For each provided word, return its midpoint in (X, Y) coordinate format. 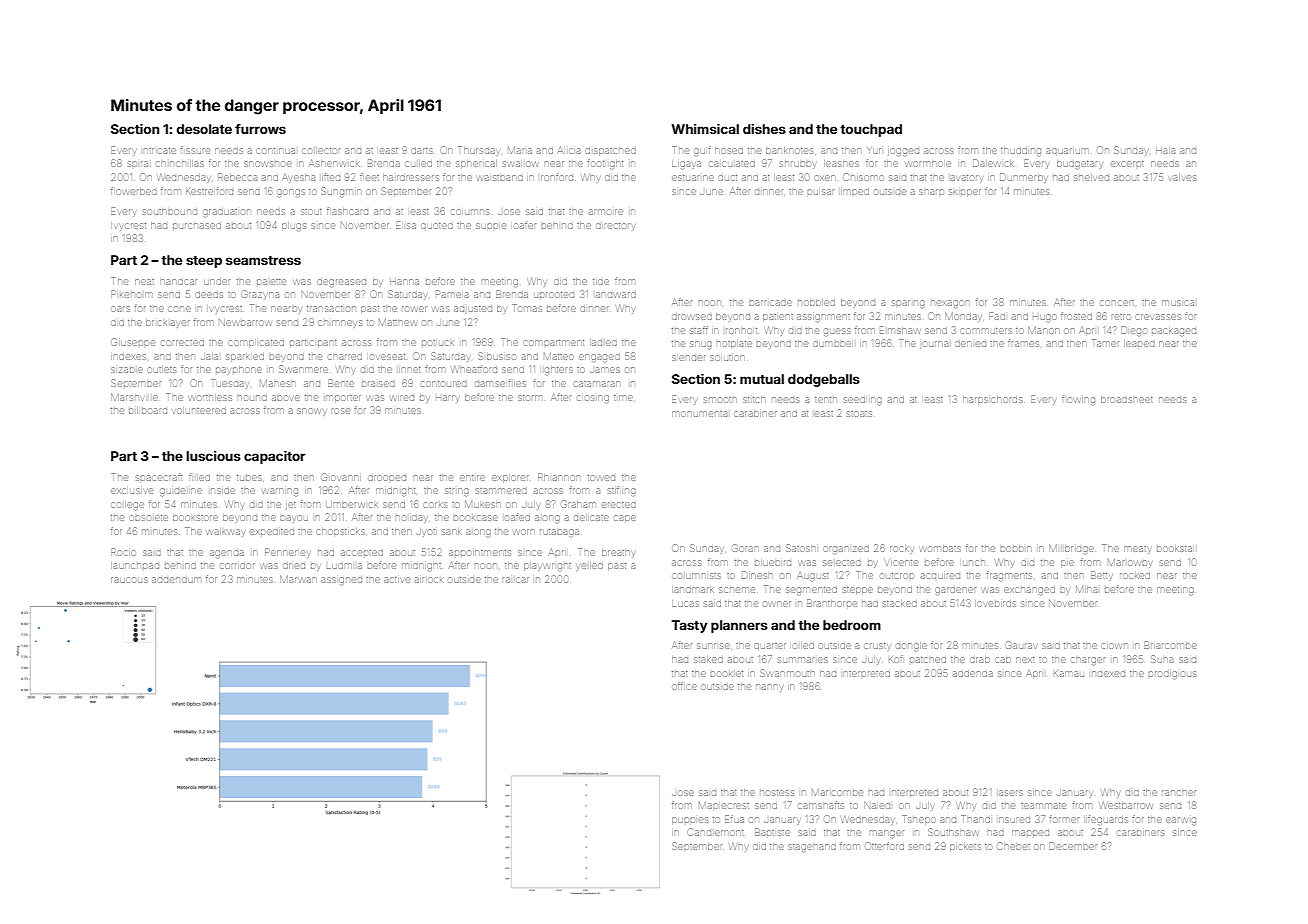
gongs (291, 192)
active (397, 580)
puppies (690, 821)
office (684, 686)
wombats (940, 548)
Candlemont (715, 832)
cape (625, 519)
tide (601, 282)
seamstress (263, 260)
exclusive (132, 491)
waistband (500, 178)
